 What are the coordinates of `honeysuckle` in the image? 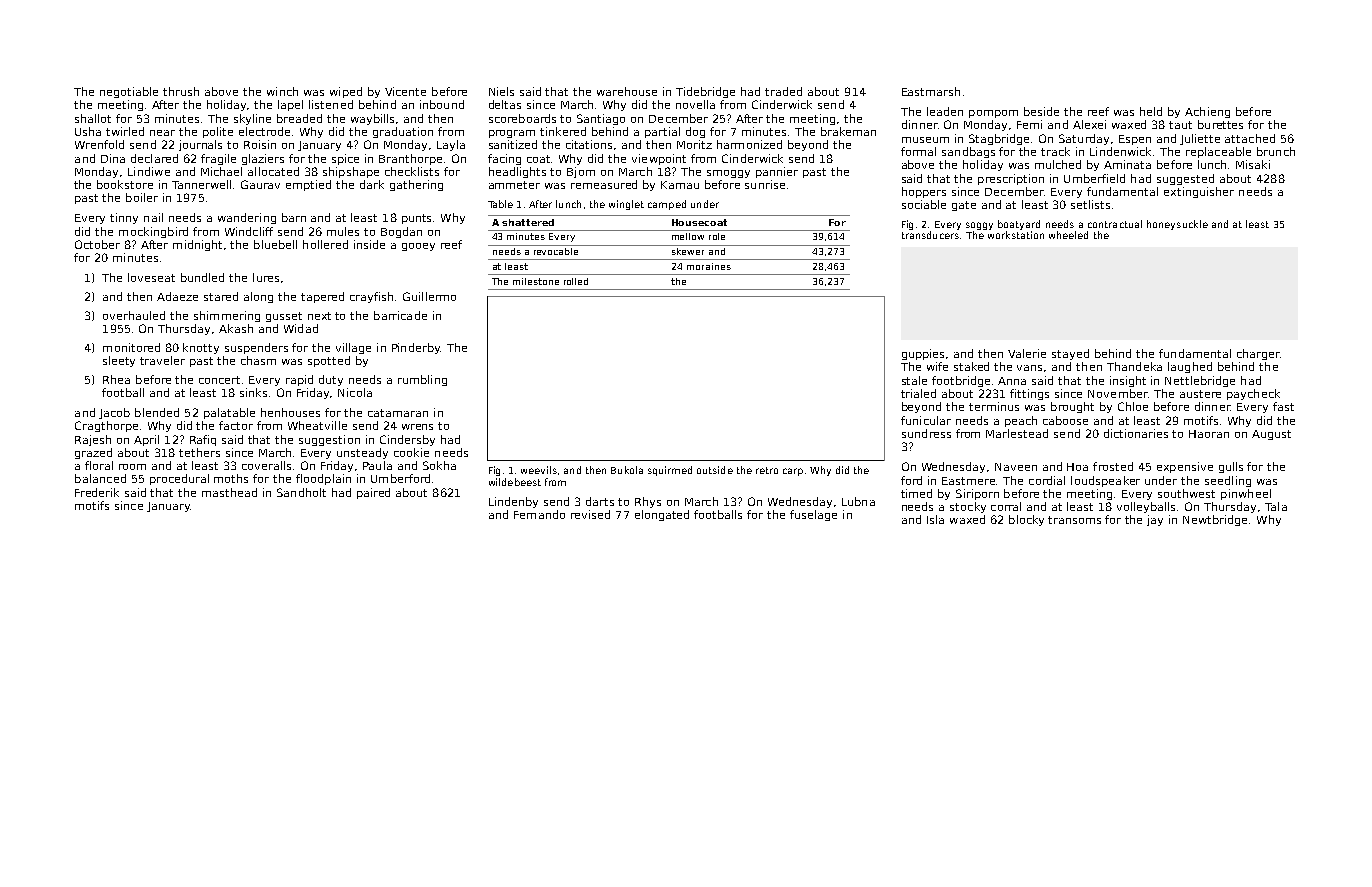 It's located at (1177, 225).
